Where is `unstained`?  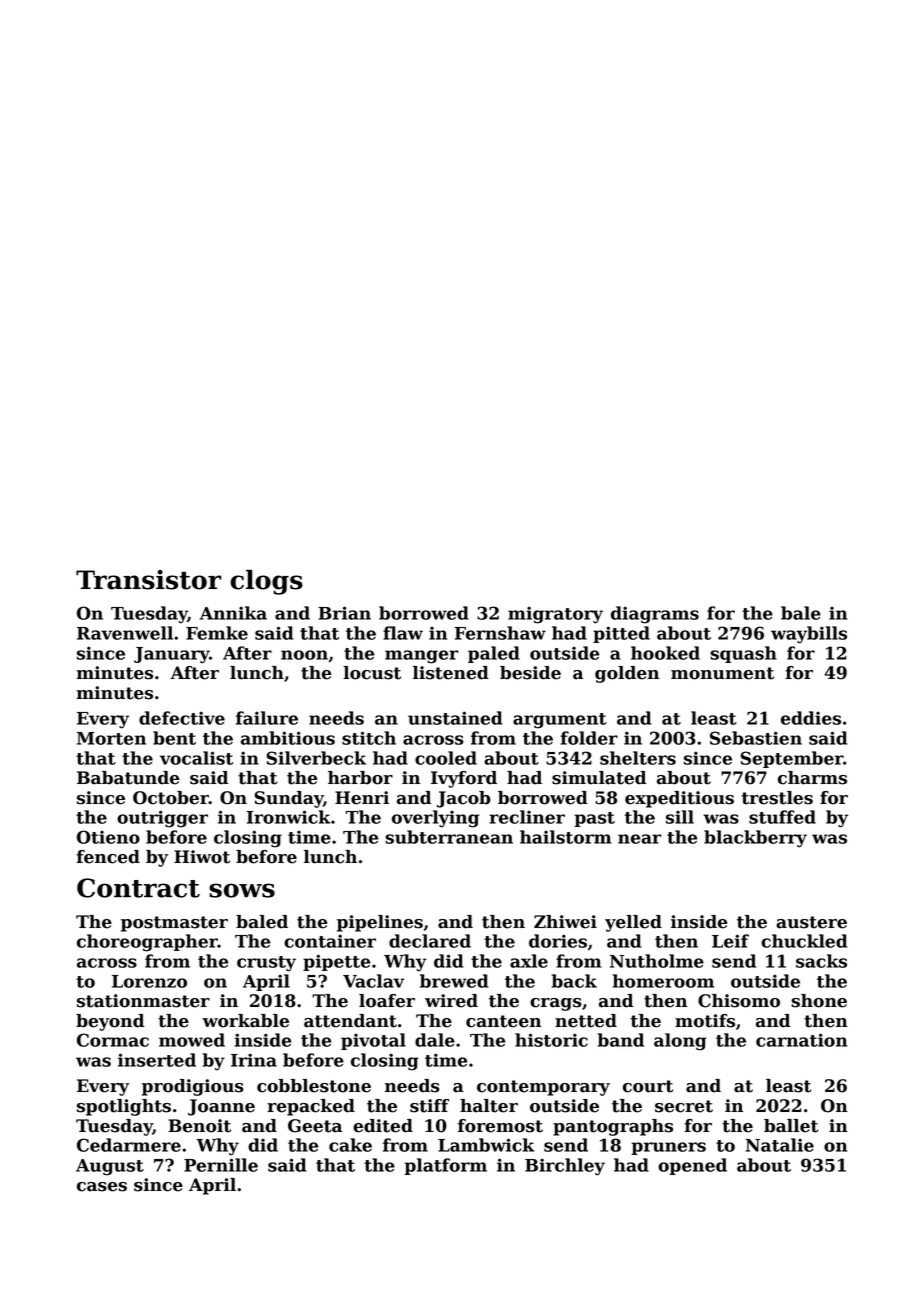 unstained is located at coordinates (455, 718).
